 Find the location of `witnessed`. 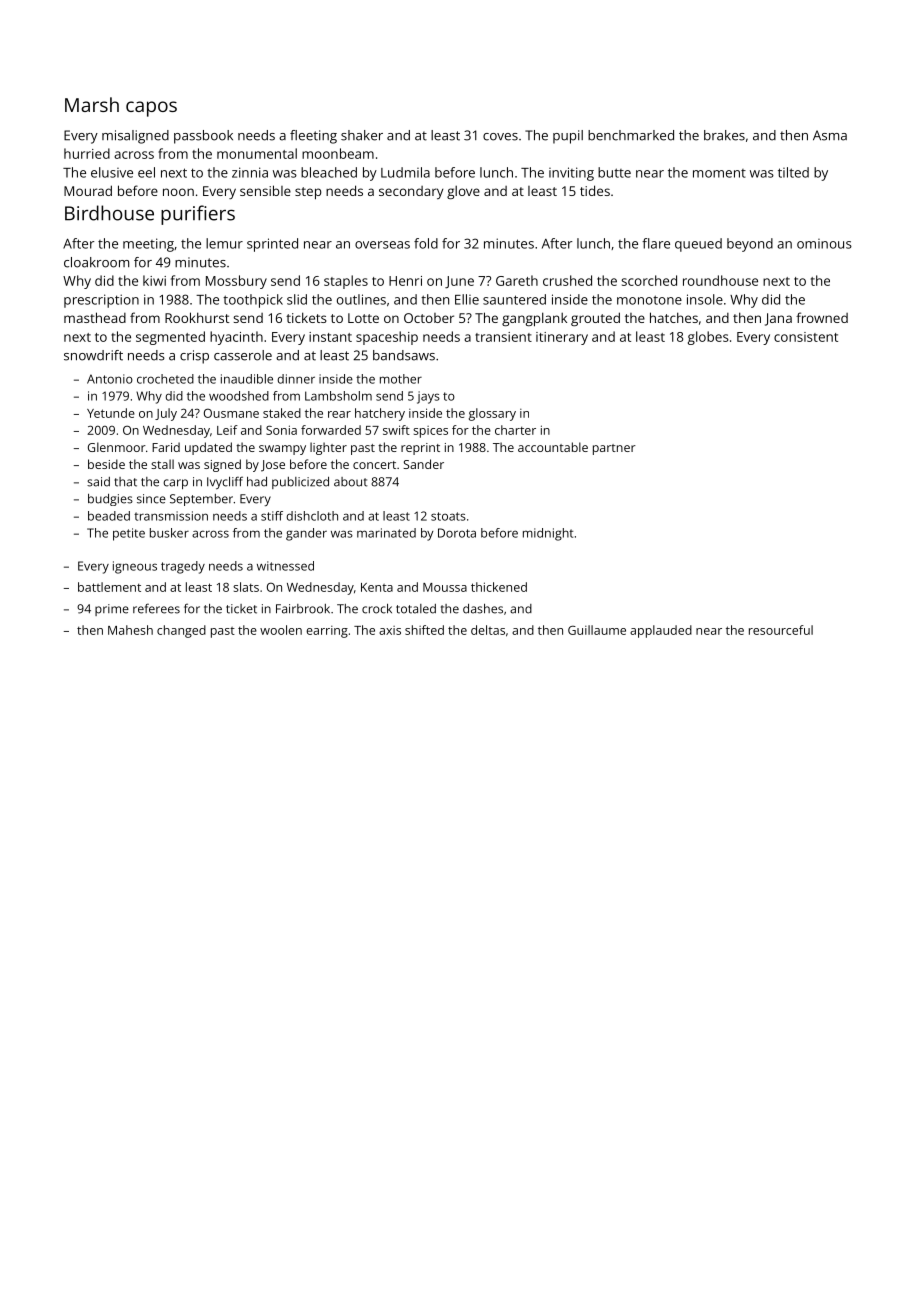

witnessed is located at coordinates (285, 566).
